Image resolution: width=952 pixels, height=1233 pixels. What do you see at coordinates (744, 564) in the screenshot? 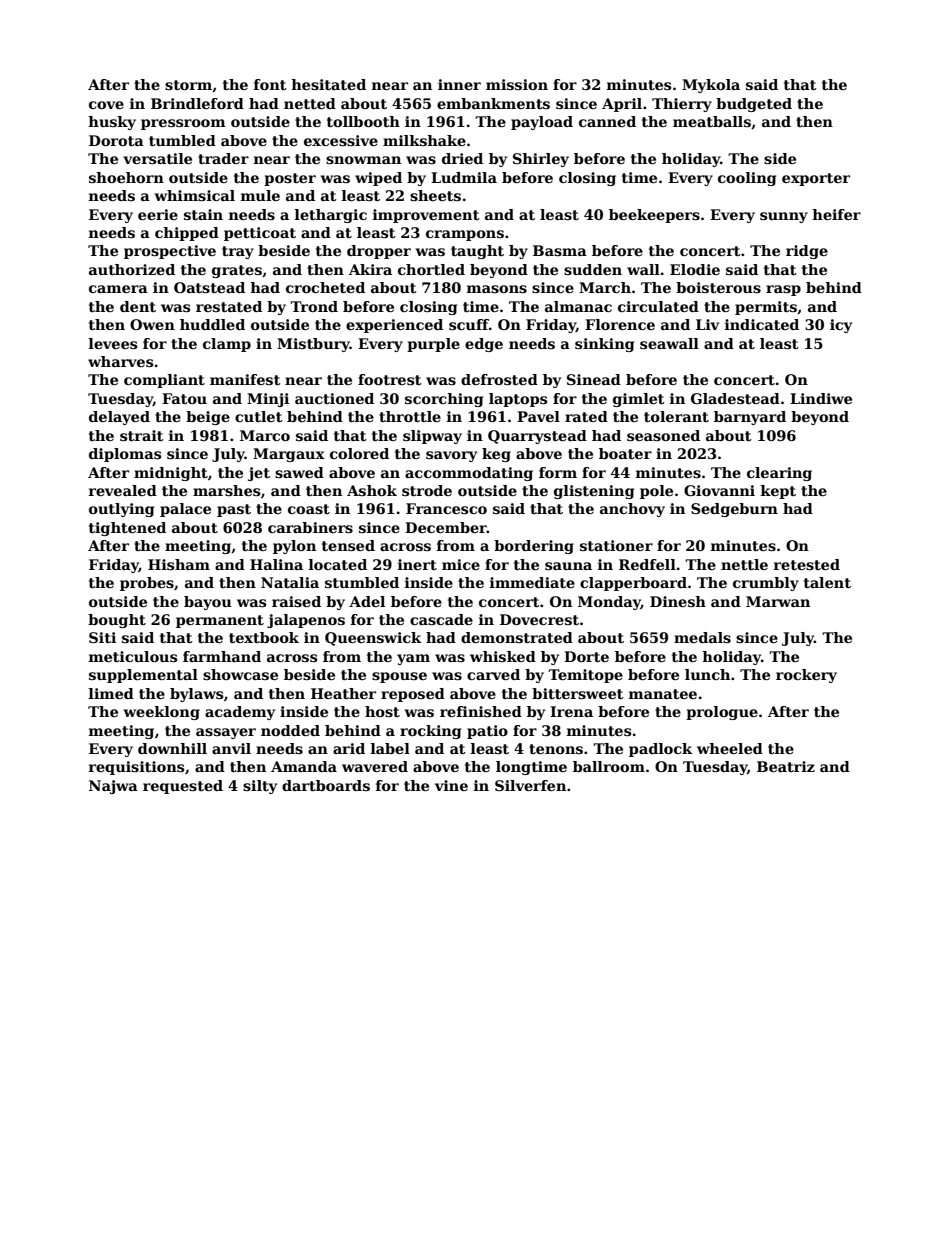
I see `nettle` at bounding box center [744, 564].
